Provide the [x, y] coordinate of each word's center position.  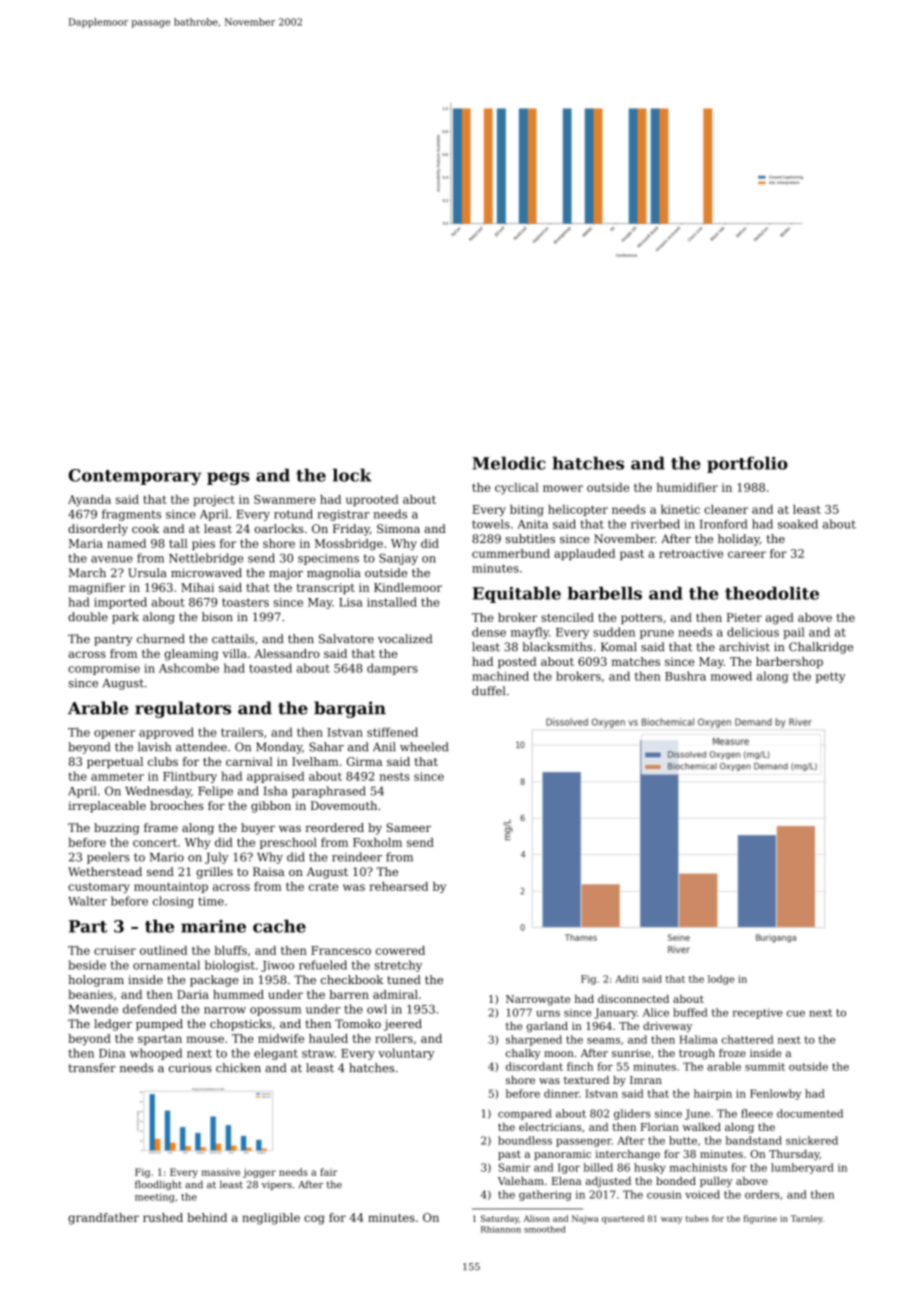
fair [328, 1172]
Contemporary [135, 477]
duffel [489, 691]
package [214, 981]
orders [762, 1194]
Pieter [744, 617]
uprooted [372, 500]
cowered [400, 950]
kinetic [680, 509]
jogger [259, 1173]
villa [235, 653]
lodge [721, 980]
